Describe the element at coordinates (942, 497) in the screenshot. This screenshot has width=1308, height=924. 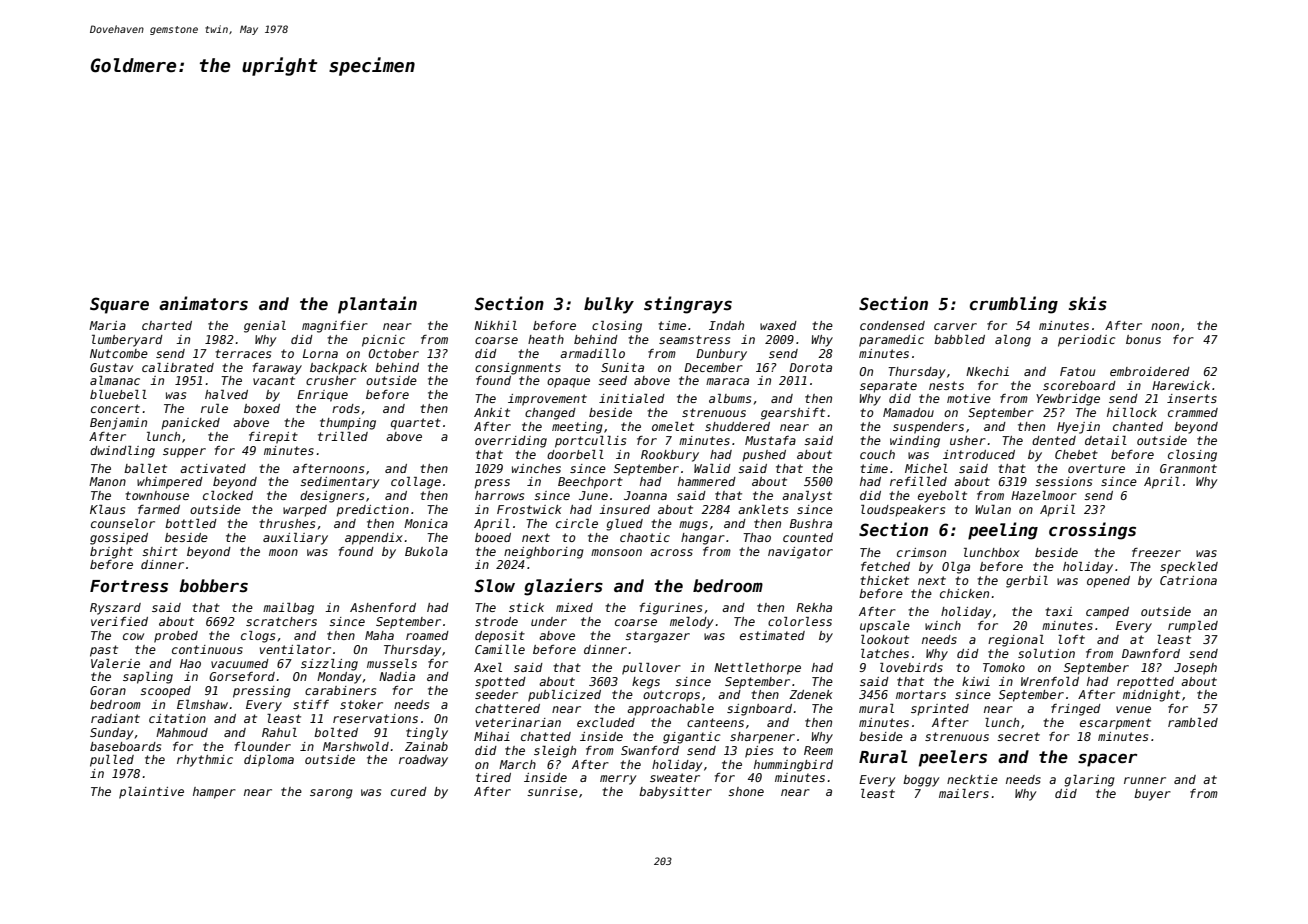
I see `eyebolt` at that location.
